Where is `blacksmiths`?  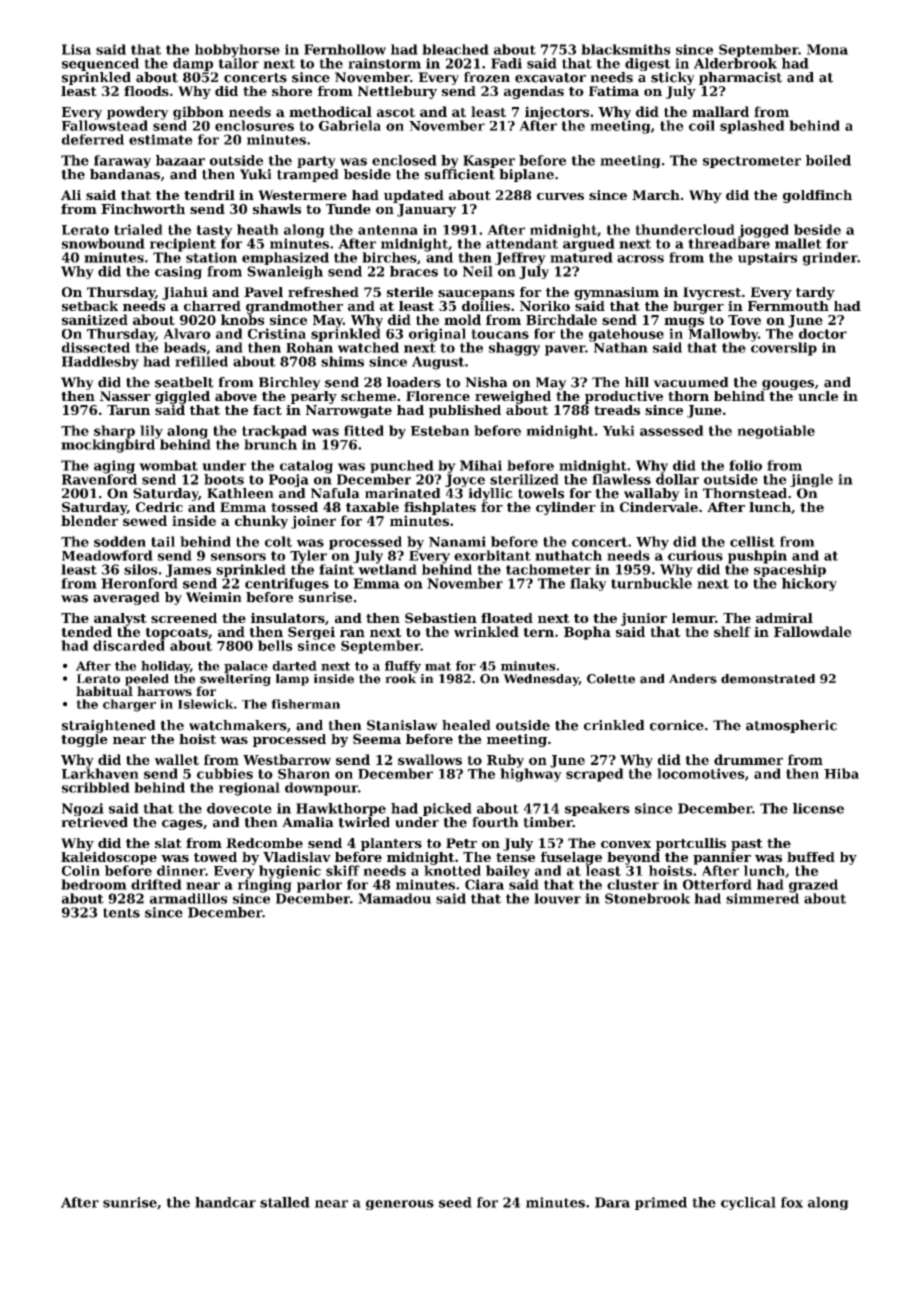 blacksmiths is located at coordinates (626, 49).
